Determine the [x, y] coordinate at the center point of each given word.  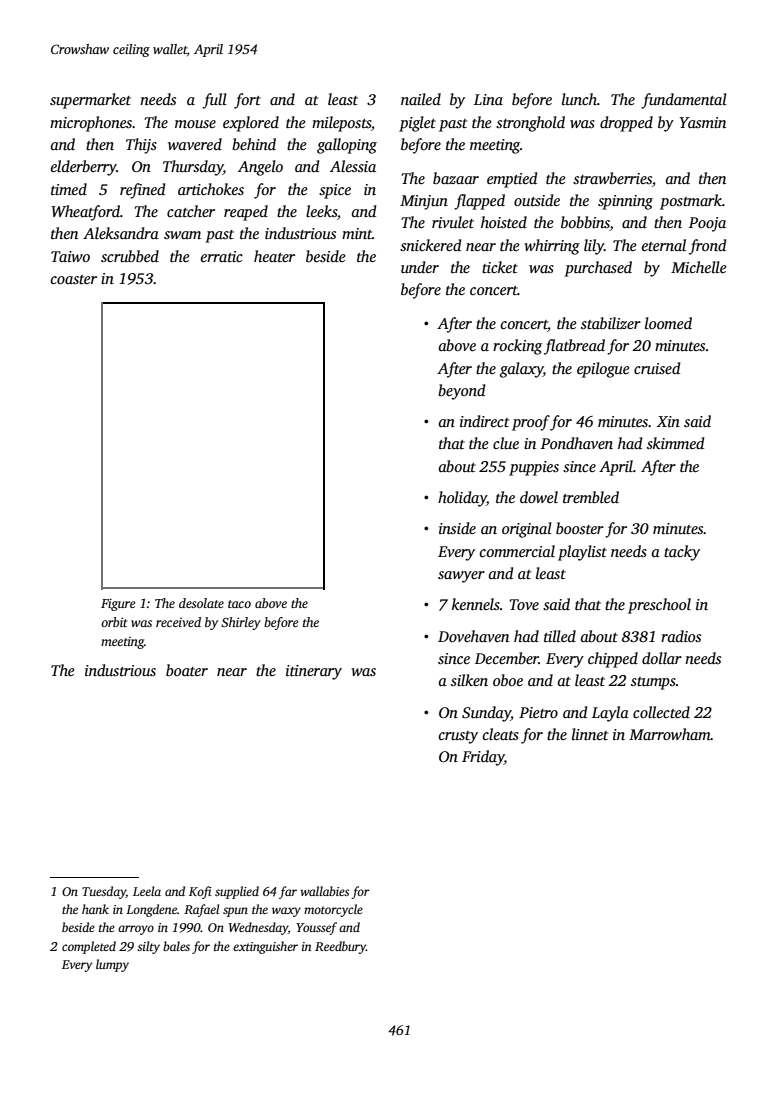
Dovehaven [473, 636]
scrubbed [130, 256]
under [420, 267]
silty [148, 947]
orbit [114, 622]
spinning [625, 202]
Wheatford [85, 213]
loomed [668, 323]
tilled [560, 636]
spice [335, 191]
